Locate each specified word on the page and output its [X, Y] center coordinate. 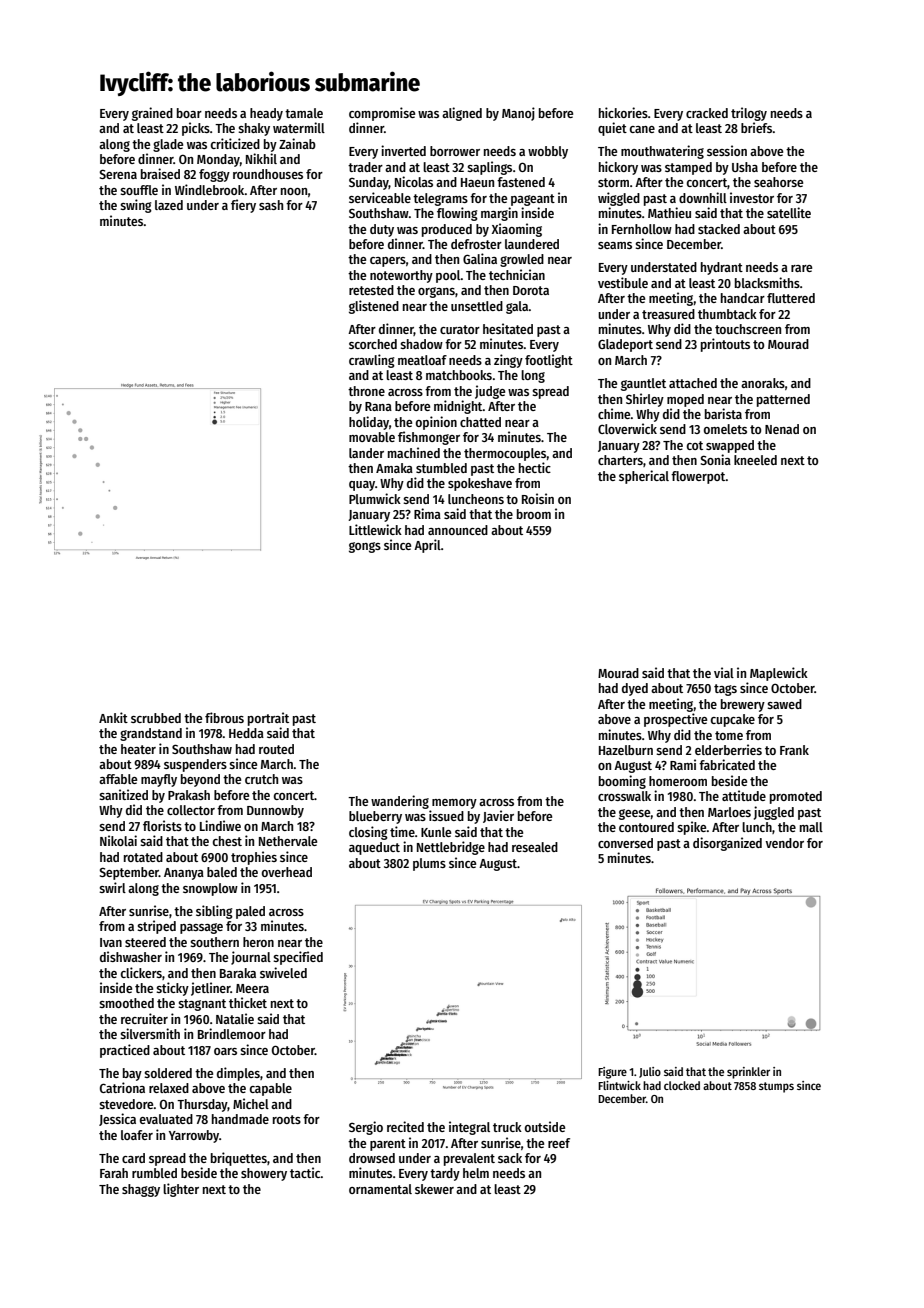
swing [136, 206]
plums [429, 864]
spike [692, 828]
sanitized [123, 794]
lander [366, 453]
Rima [427, 513]
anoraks [763, 383]
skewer [434, 1189]
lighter [181, 1190]
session [727, 150]
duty [382, 230]
